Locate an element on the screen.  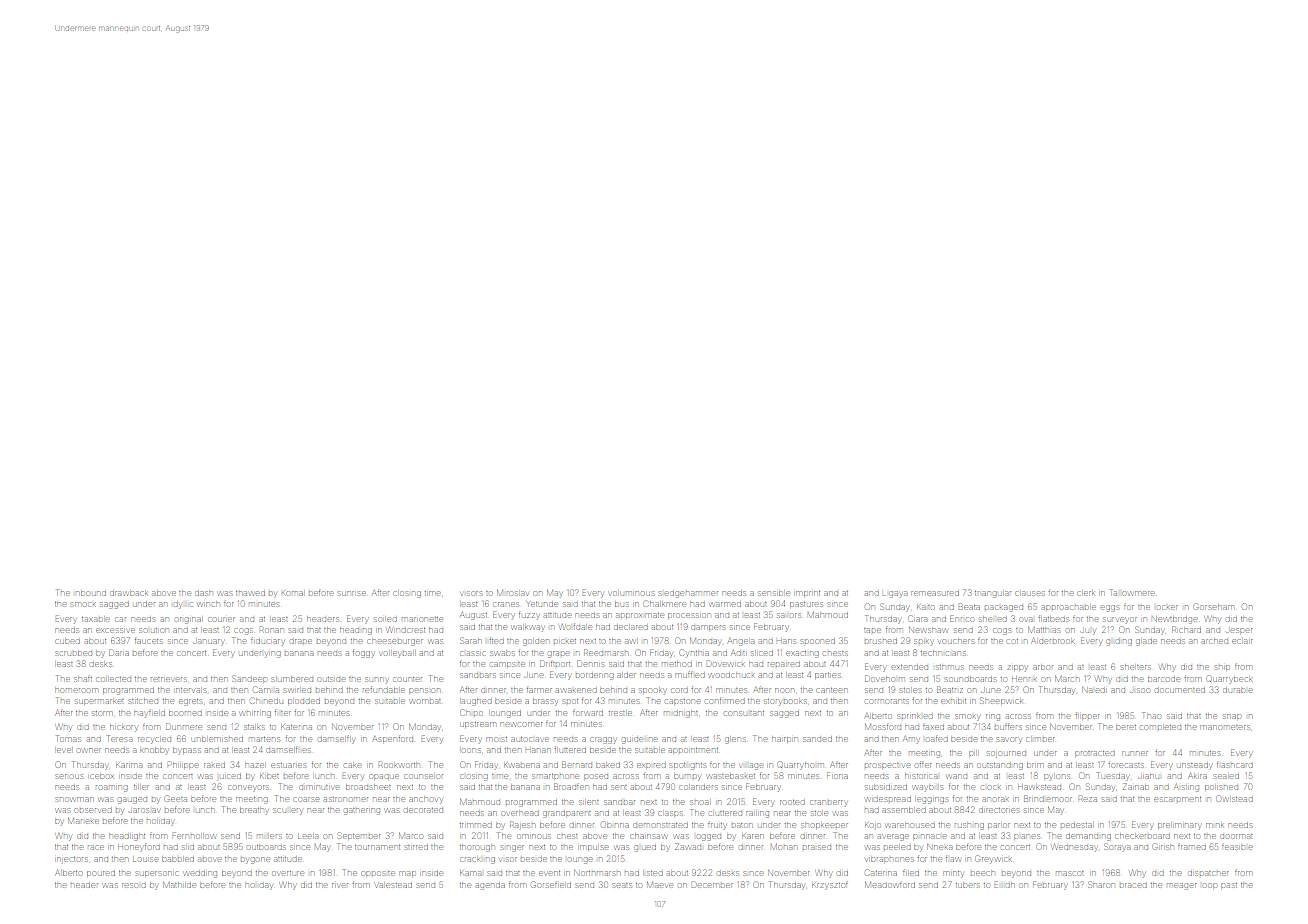
Eilidh is located at coordinates (1004, 884).
